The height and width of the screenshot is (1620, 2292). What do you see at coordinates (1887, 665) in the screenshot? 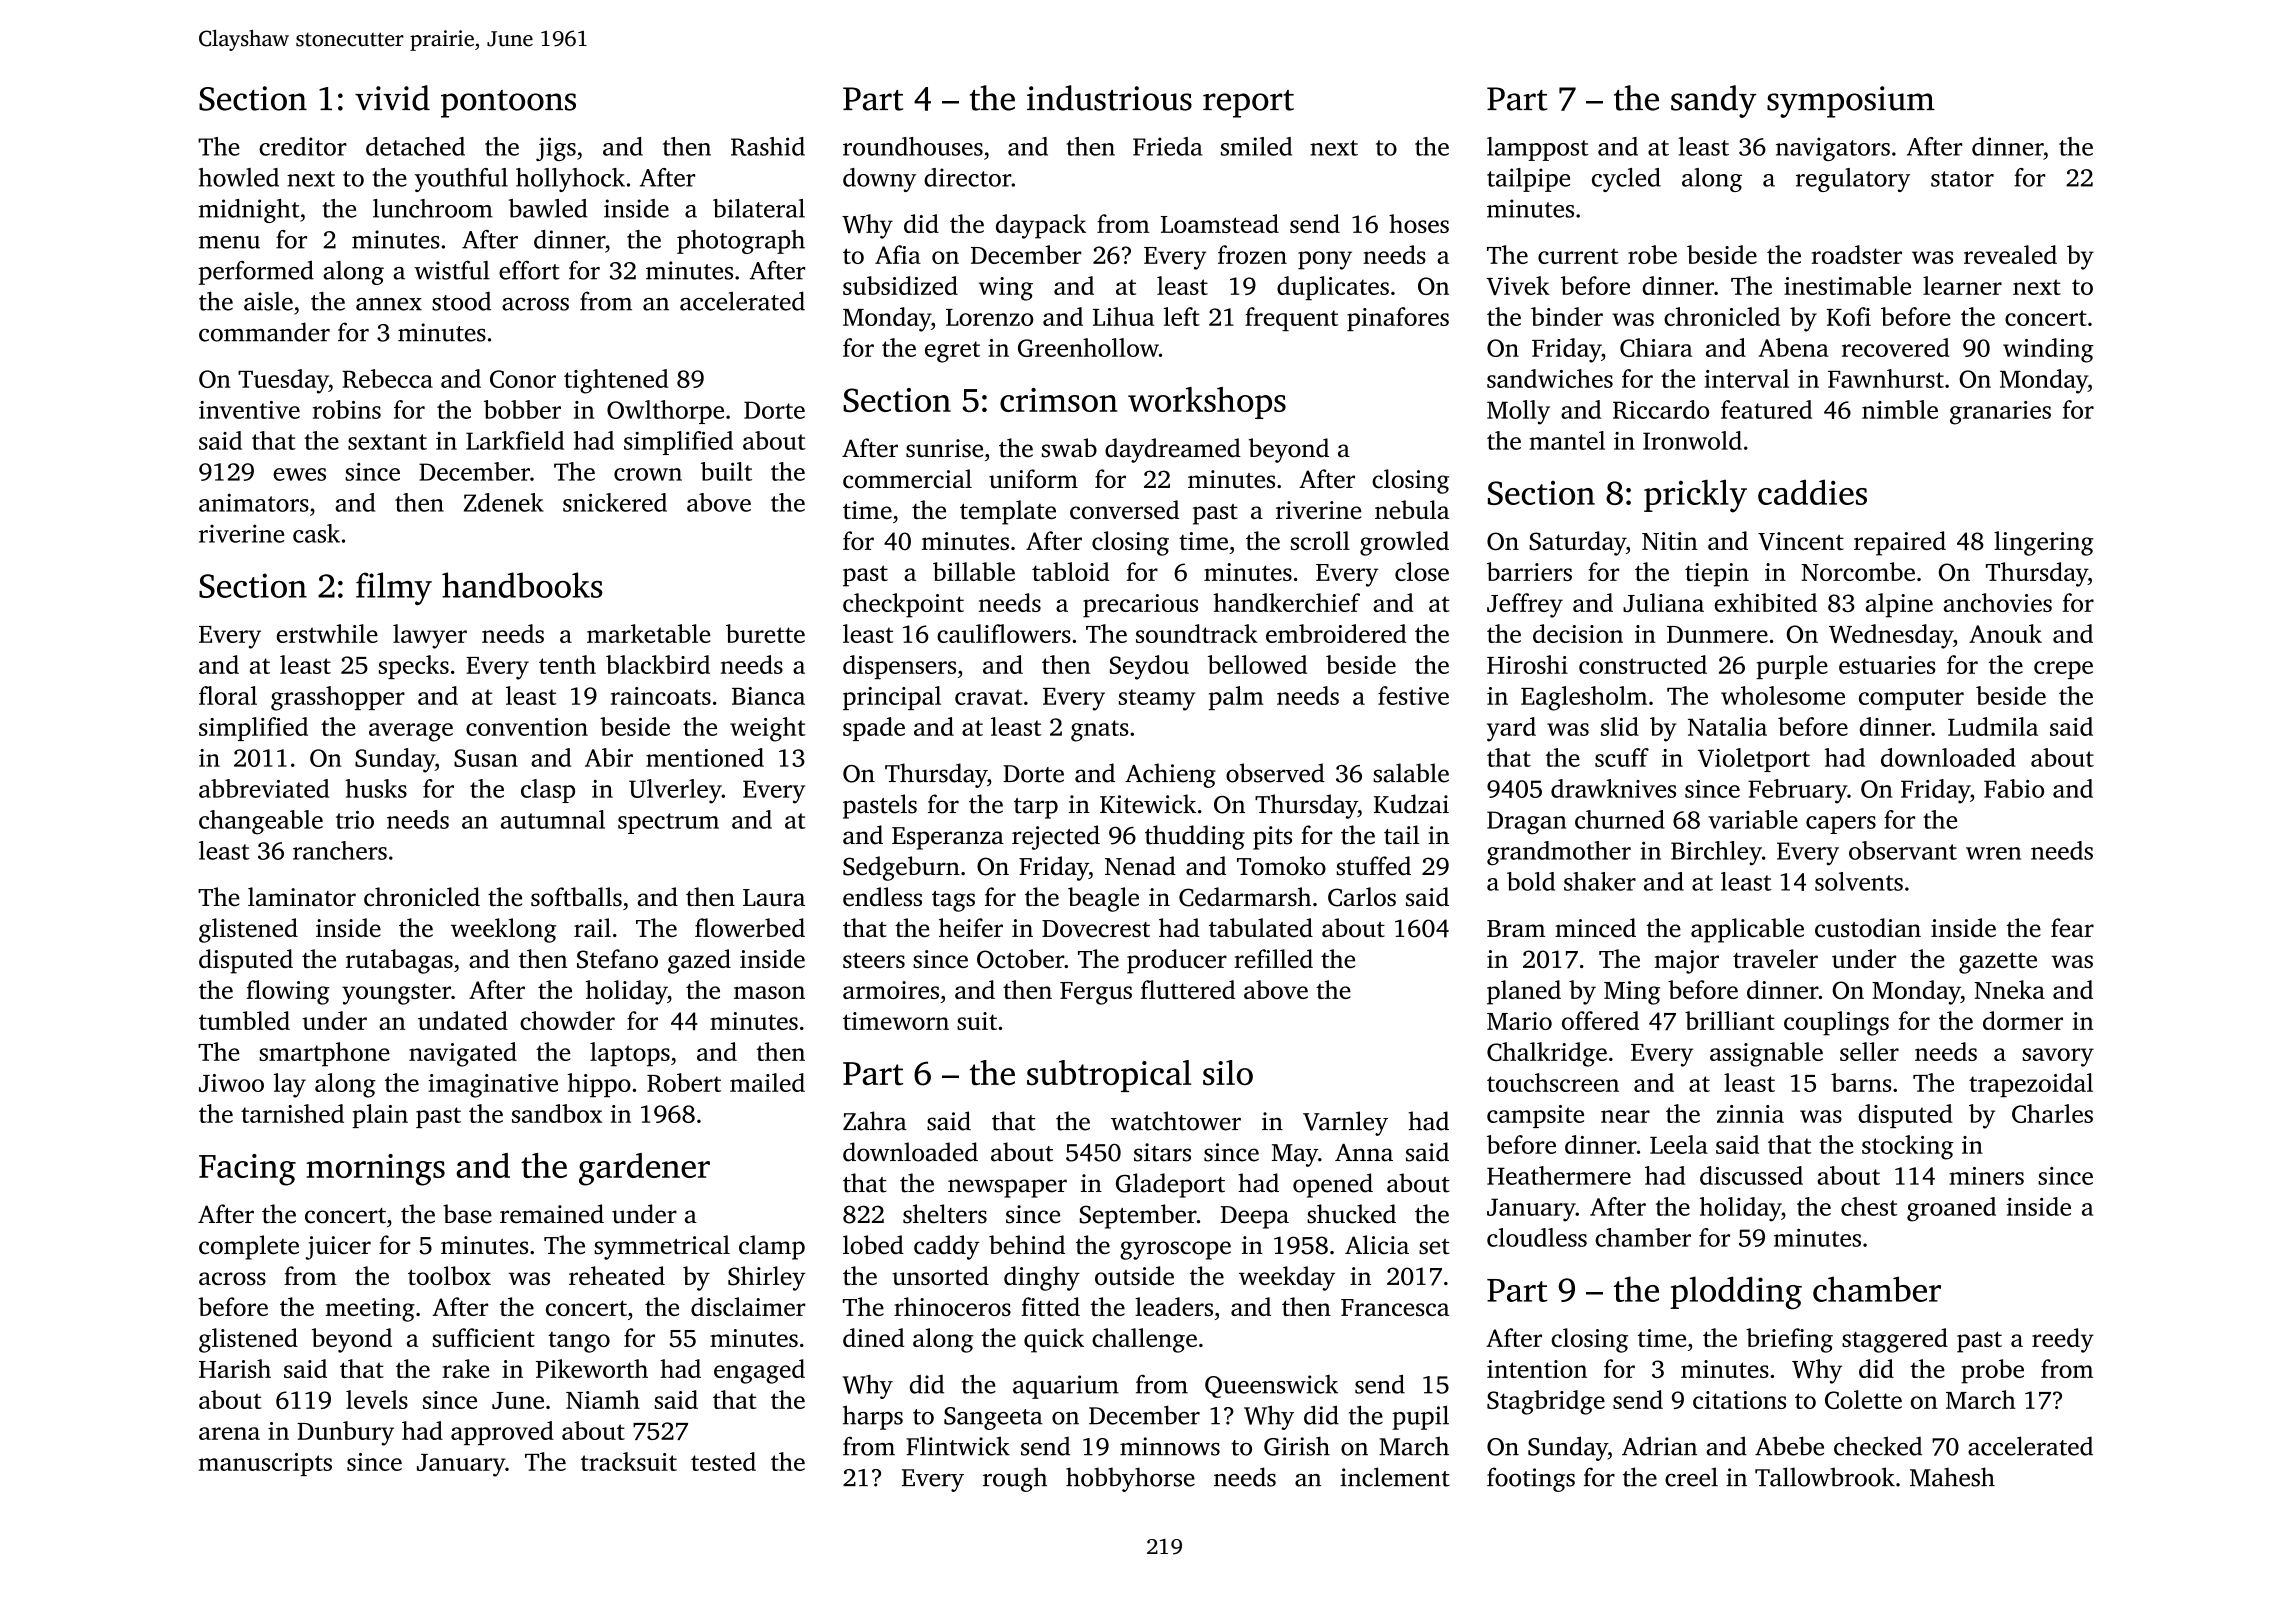
I see `estuaries` at bounding box center [1887, 665].
